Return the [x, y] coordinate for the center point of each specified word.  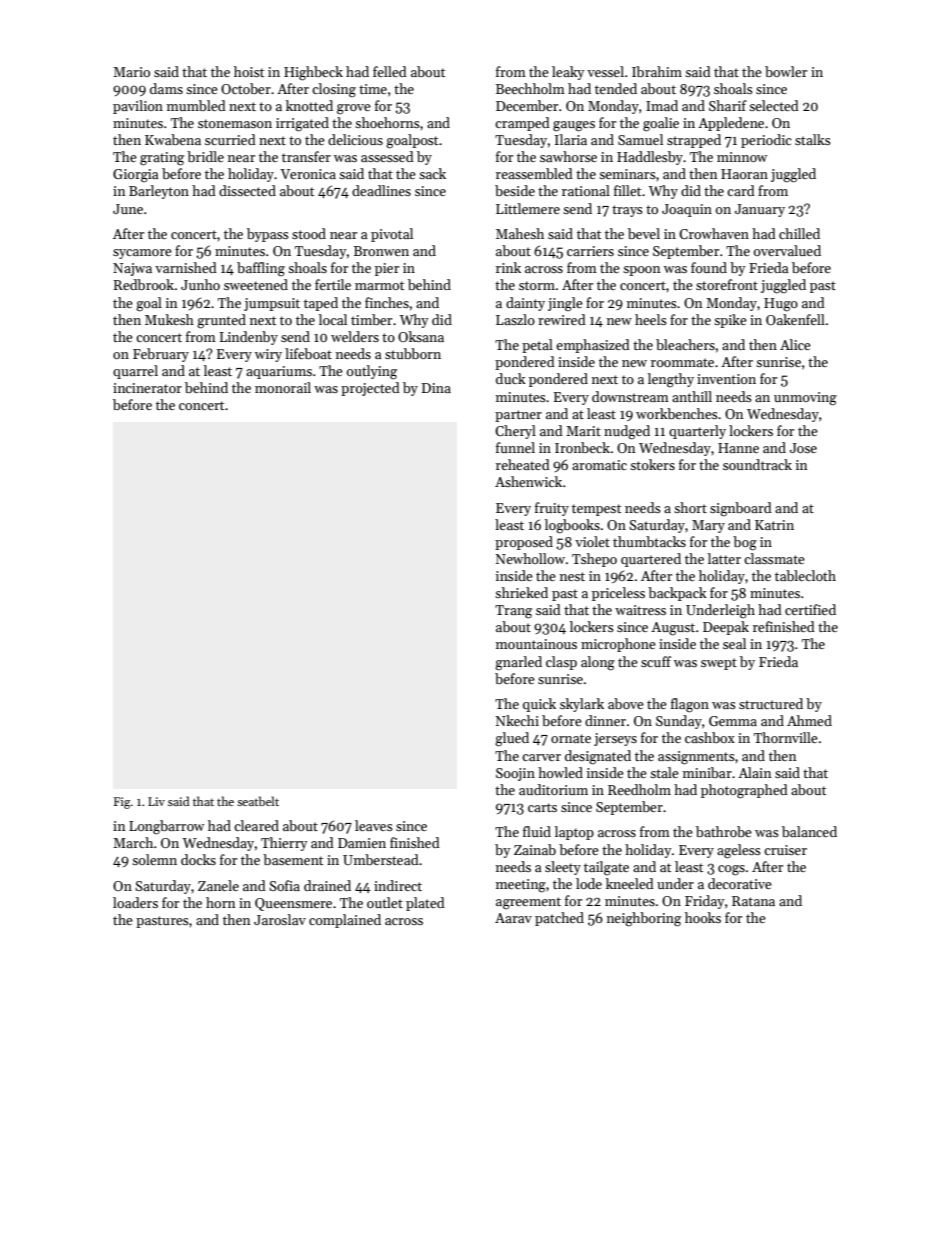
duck [511, 378]
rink [508, 267]
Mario [131, 72]
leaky [568, 73]
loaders [135, 902]
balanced [809, 831]
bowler [786, 71]
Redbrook [144, 284]
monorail [283, 387]
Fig [122, 803]
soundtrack [757, 464]
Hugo [781, 305]
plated [425, 904]
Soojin [515, 774]
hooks [703, 917]
